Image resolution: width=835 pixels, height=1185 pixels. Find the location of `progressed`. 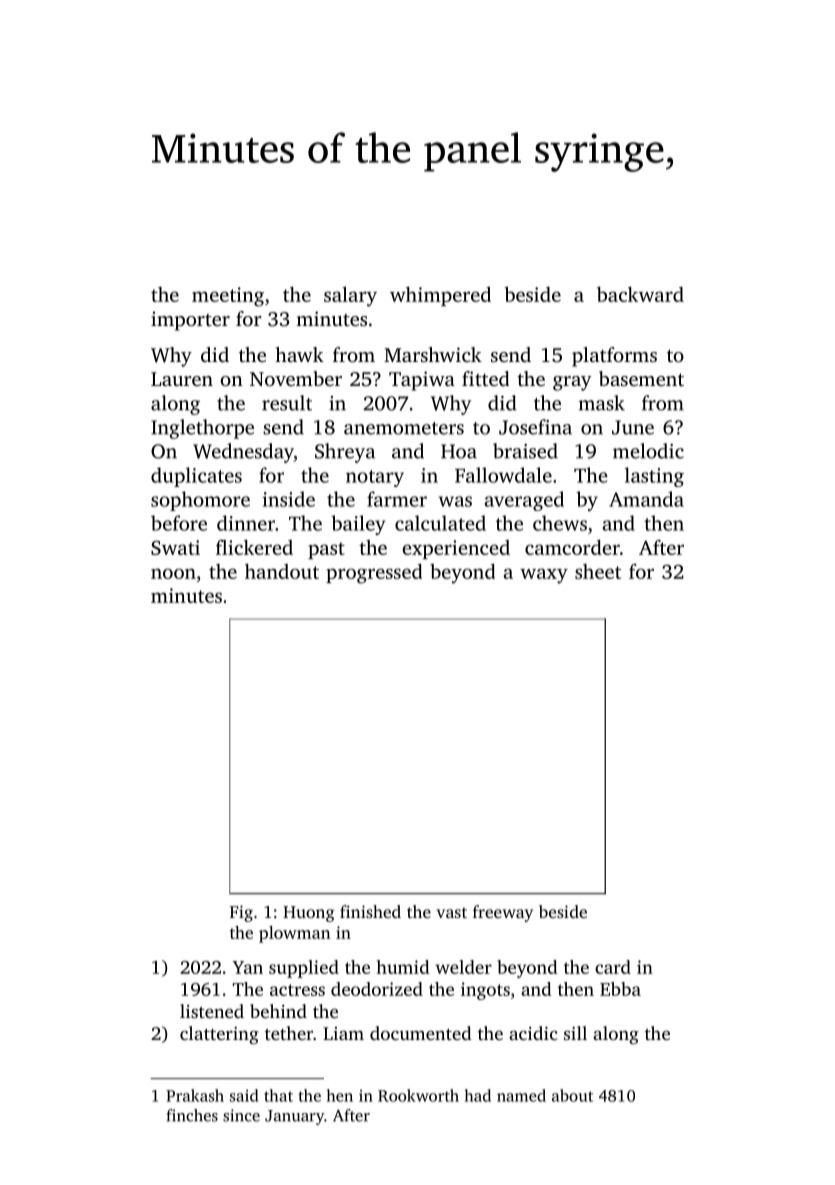

progressed is located at coordinates (374, 573).
